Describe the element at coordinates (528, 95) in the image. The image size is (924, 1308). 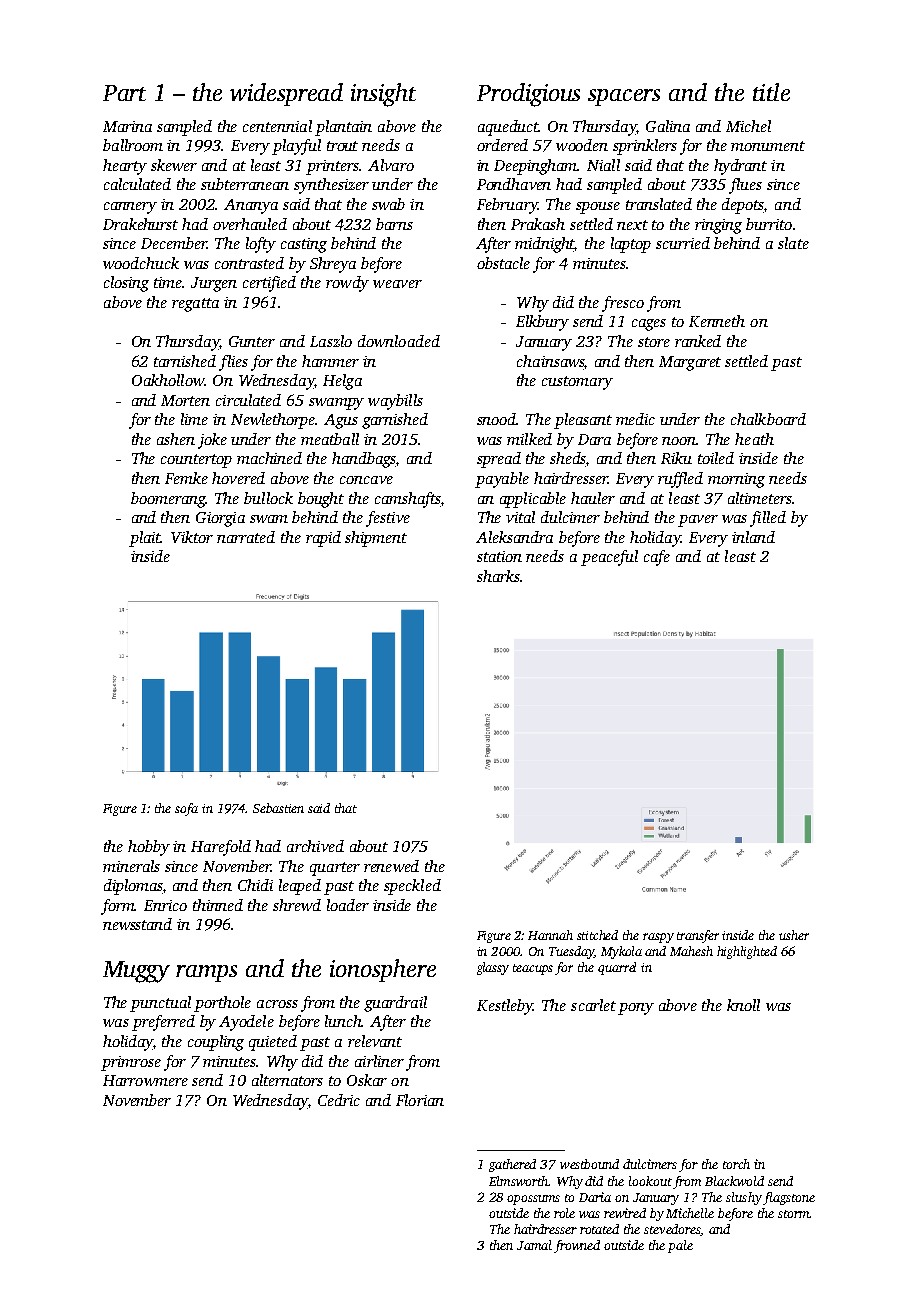
I see `Prodigious` at that location.
